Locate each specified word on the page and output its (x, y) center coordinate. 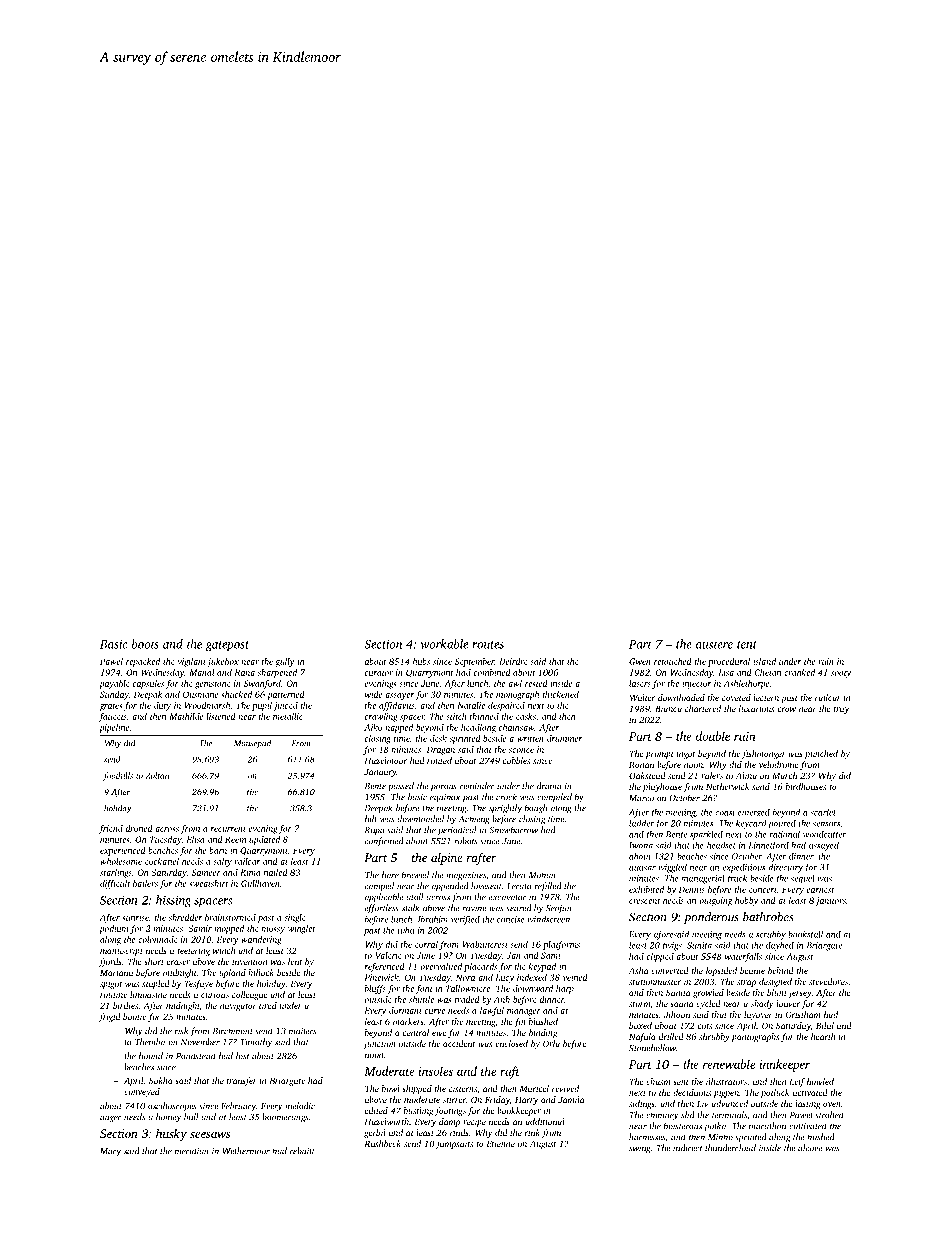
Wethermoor (246, 1151)
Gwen (640, 661)
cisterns (463, 1088)
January (380, 772)
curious (215, 994)
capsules (148, 684)
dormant (405, 1010)
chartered (703, 708)
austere (714, 645)
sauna (681, 1004)
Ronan (641, 764)
